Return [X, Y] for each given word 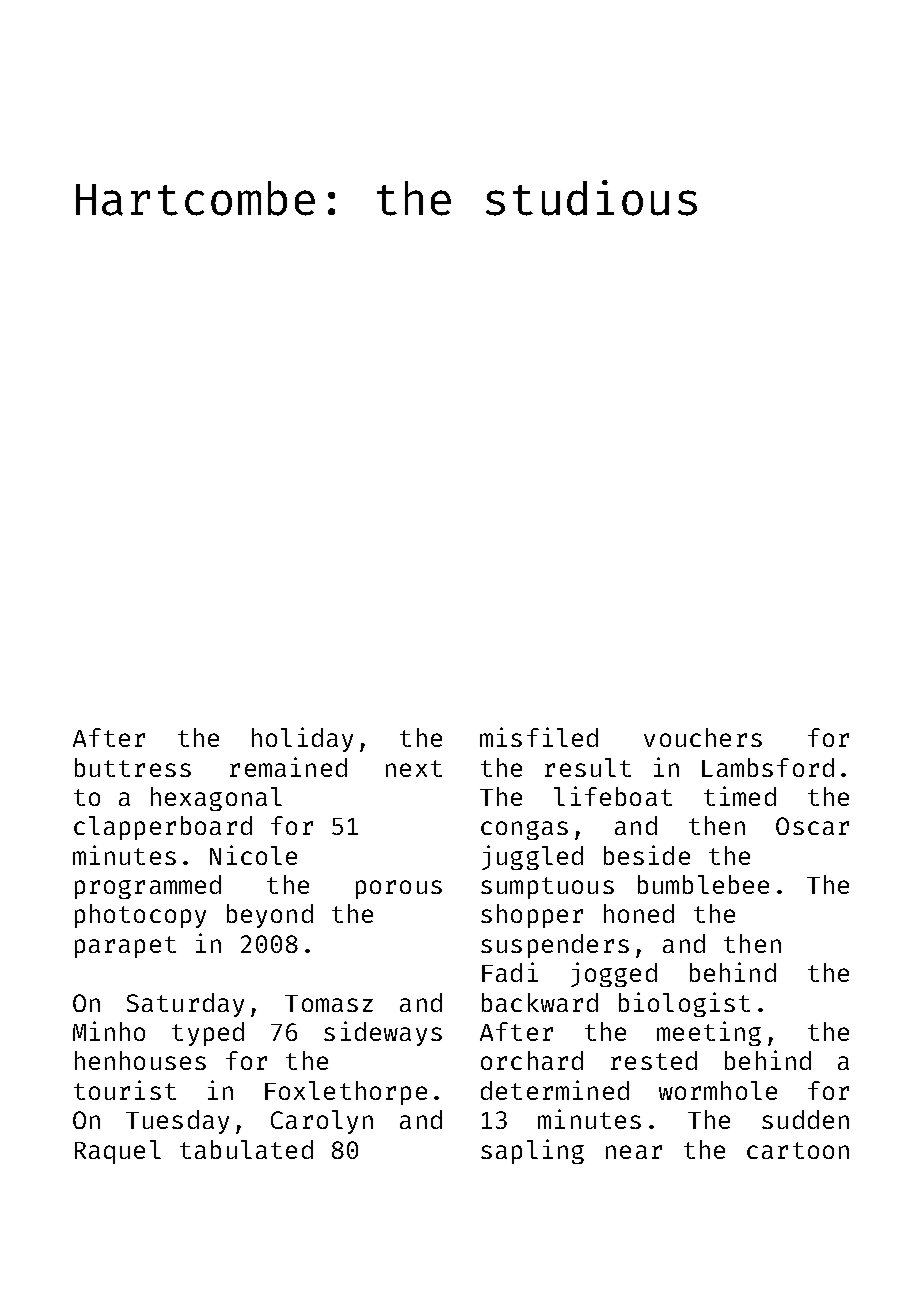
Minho [109, 1031]
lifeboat [613, 796]
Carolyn [322, 1122]
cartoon [798, 1150]
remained [288, 767]
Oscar [812, 826]
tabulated [246, 1149]
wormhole [718, 1090]
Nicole [253, 855]
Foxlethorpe [346, 1093]
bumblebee [703, 884]
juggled [532, 857]
